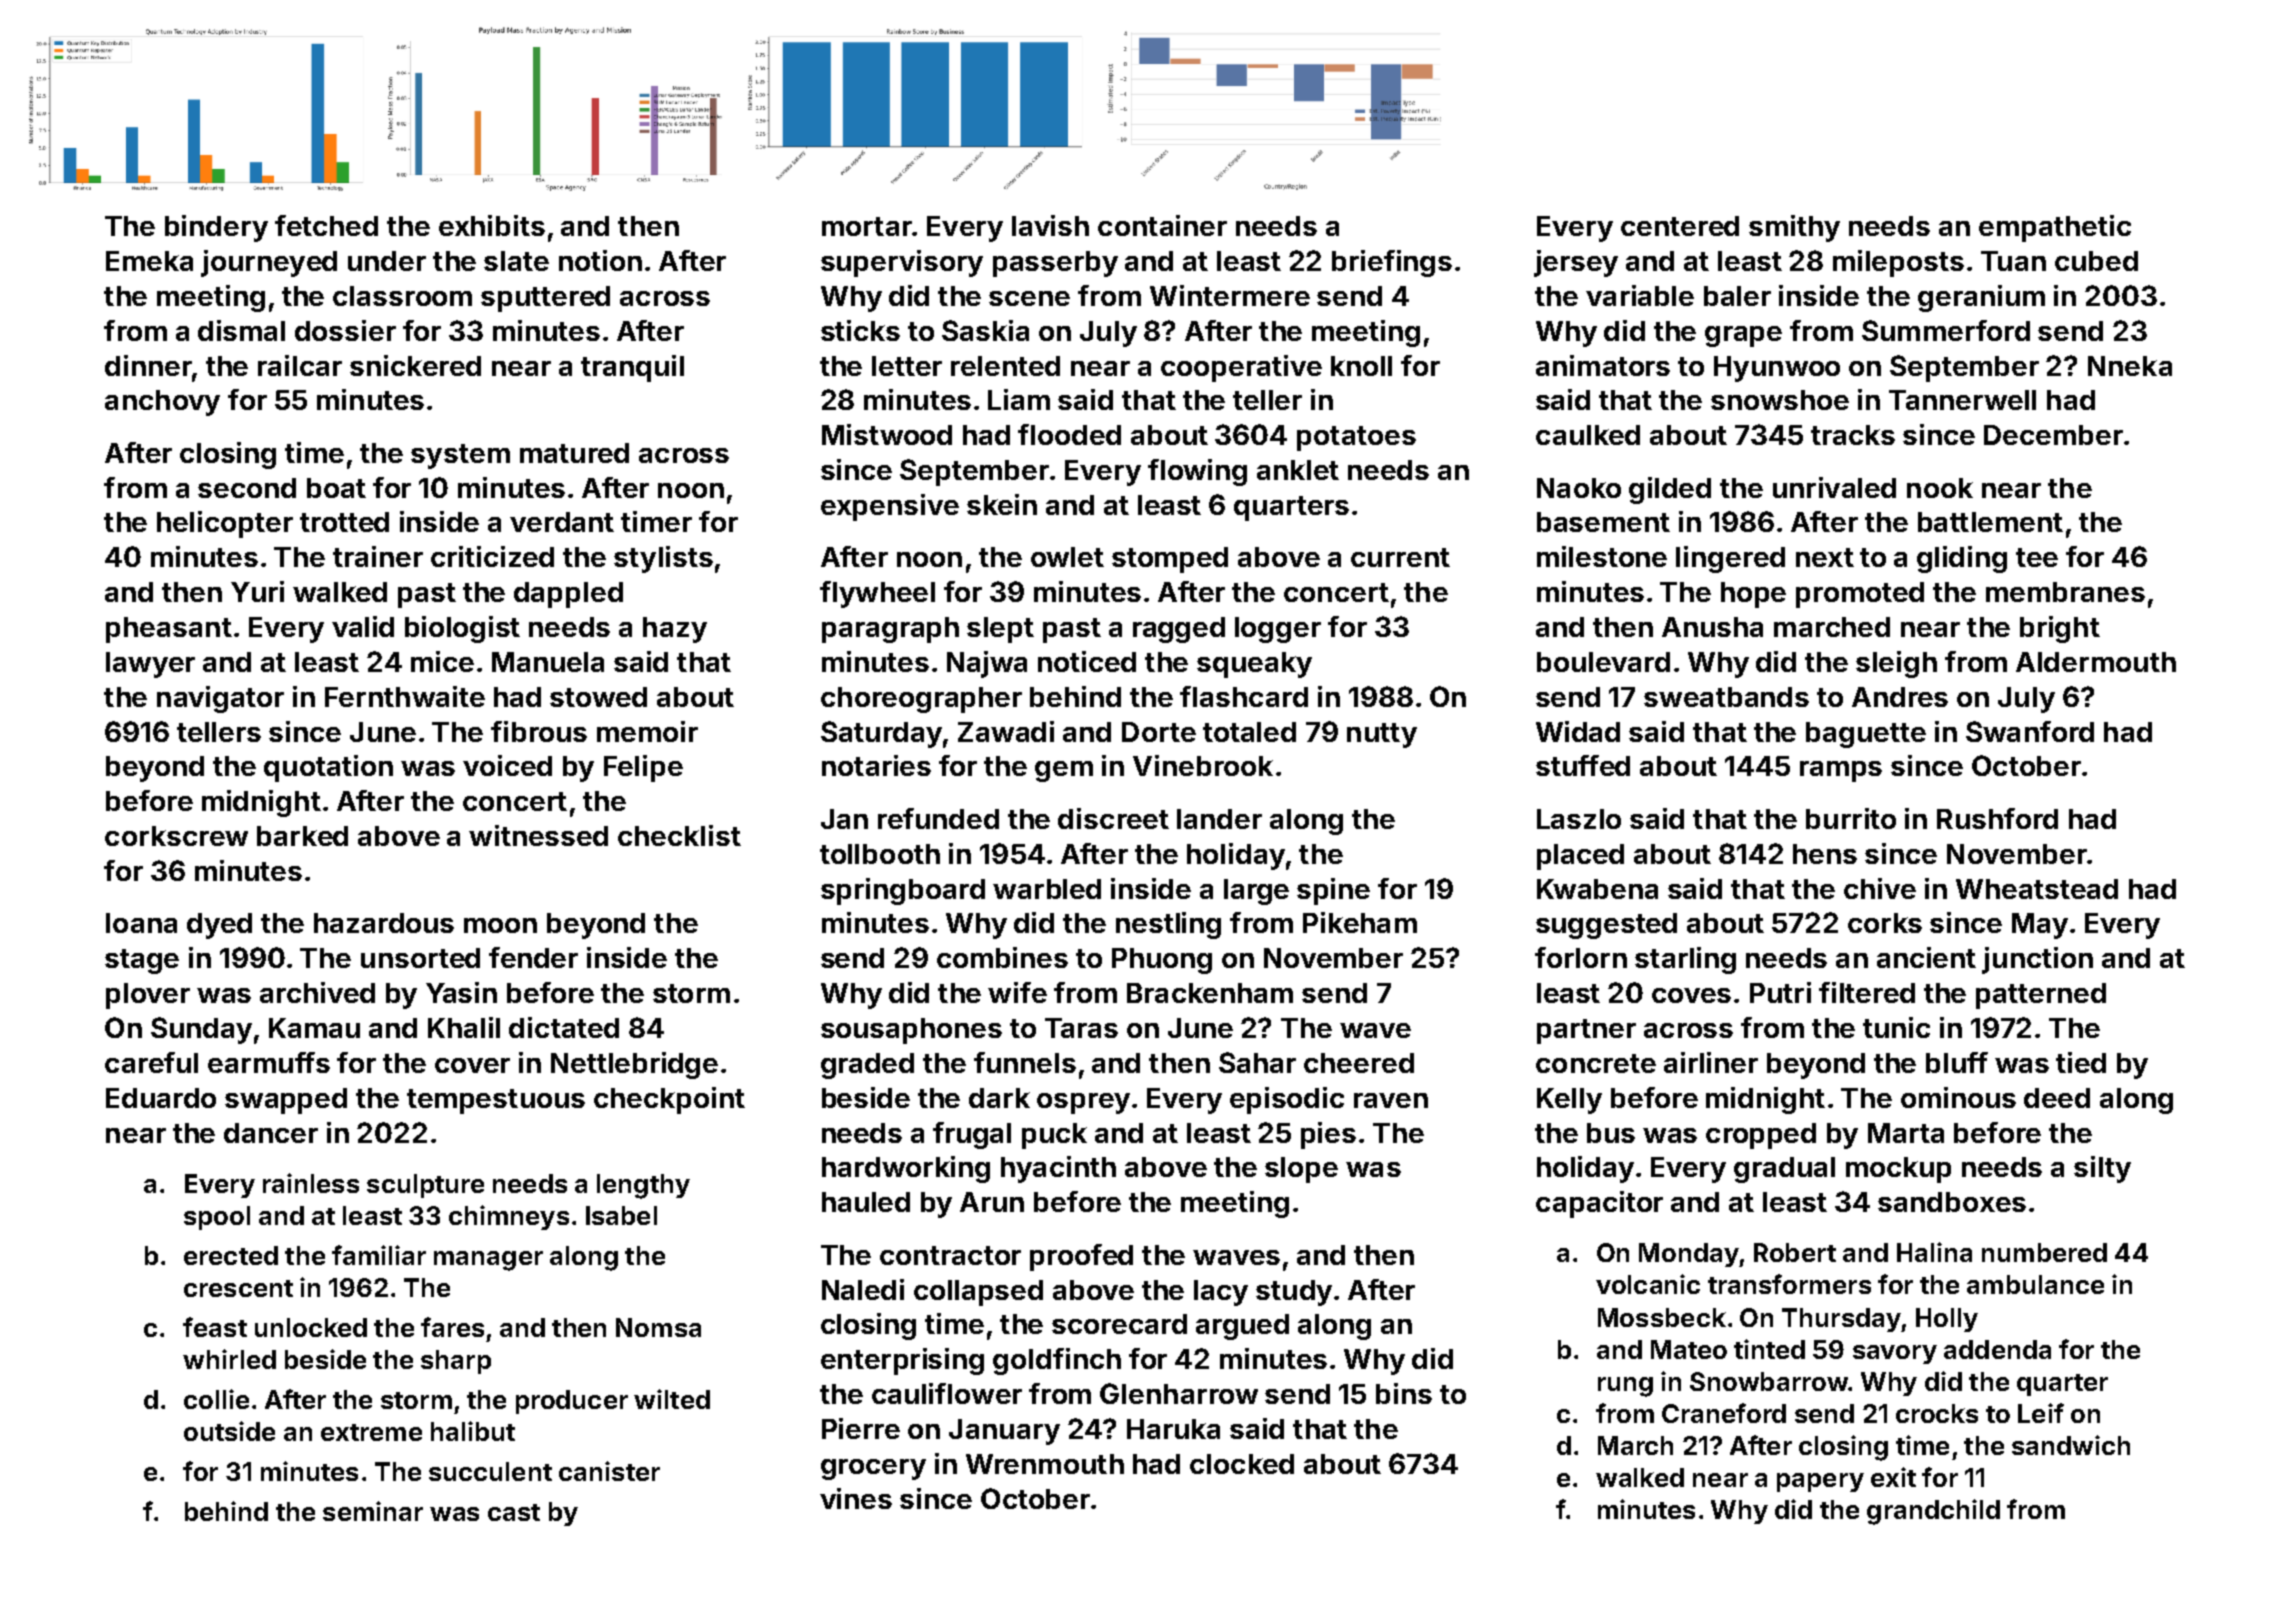 The height and width of the screenshot is (1620, 2292). What do you see at coordinates (1726, 697) in the screenshot?
I see `sweatbands` at bounding box center [1726, 697].
